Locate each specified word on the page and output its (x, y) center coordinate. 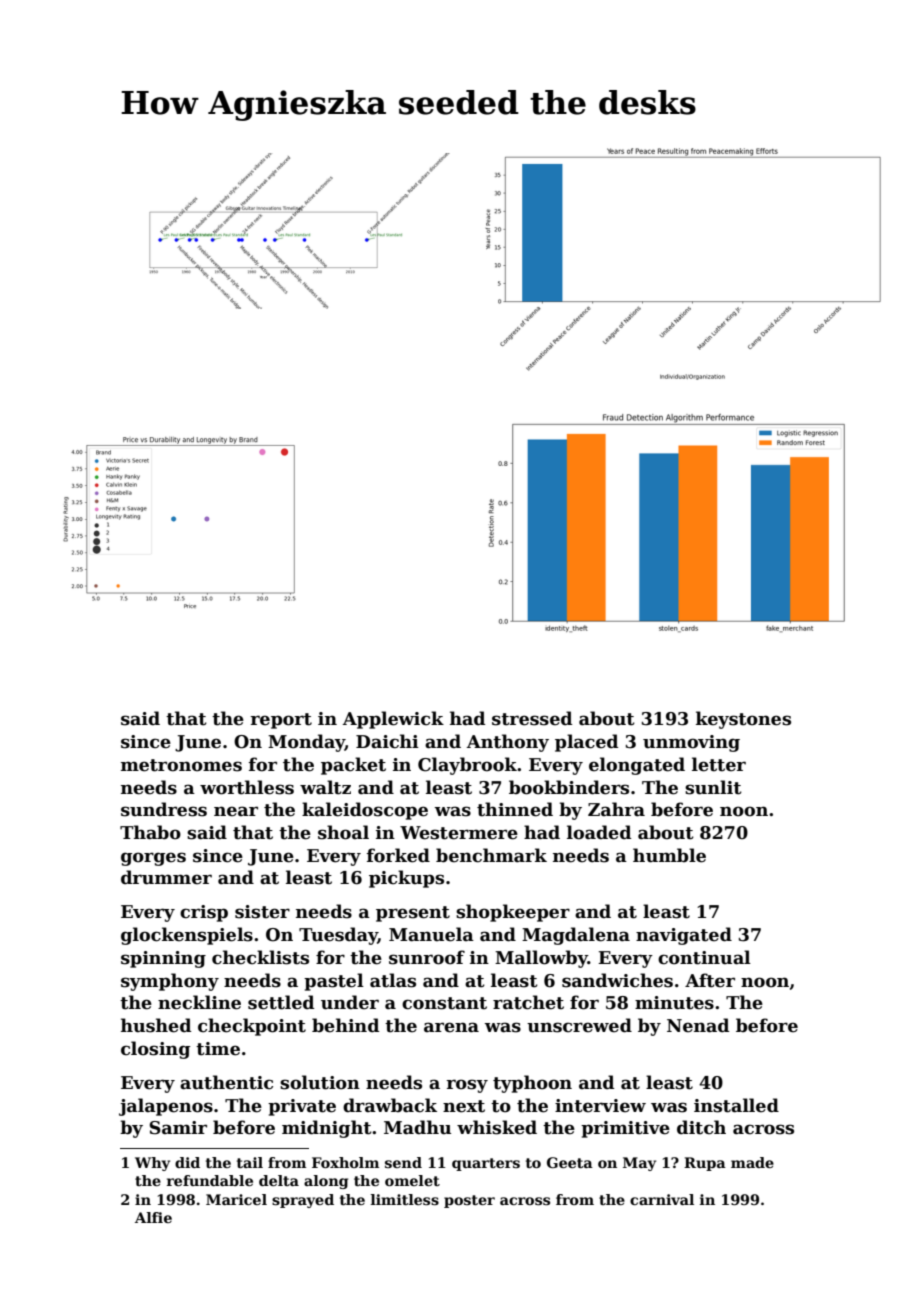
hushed (156, 1025)
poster (469, 1201)
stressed (532, 718)
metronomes (181, 765)
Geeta (570, 1162)
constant (444, 1003)
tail (250, 1162)
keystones (743, 720)
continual (704, 957)
